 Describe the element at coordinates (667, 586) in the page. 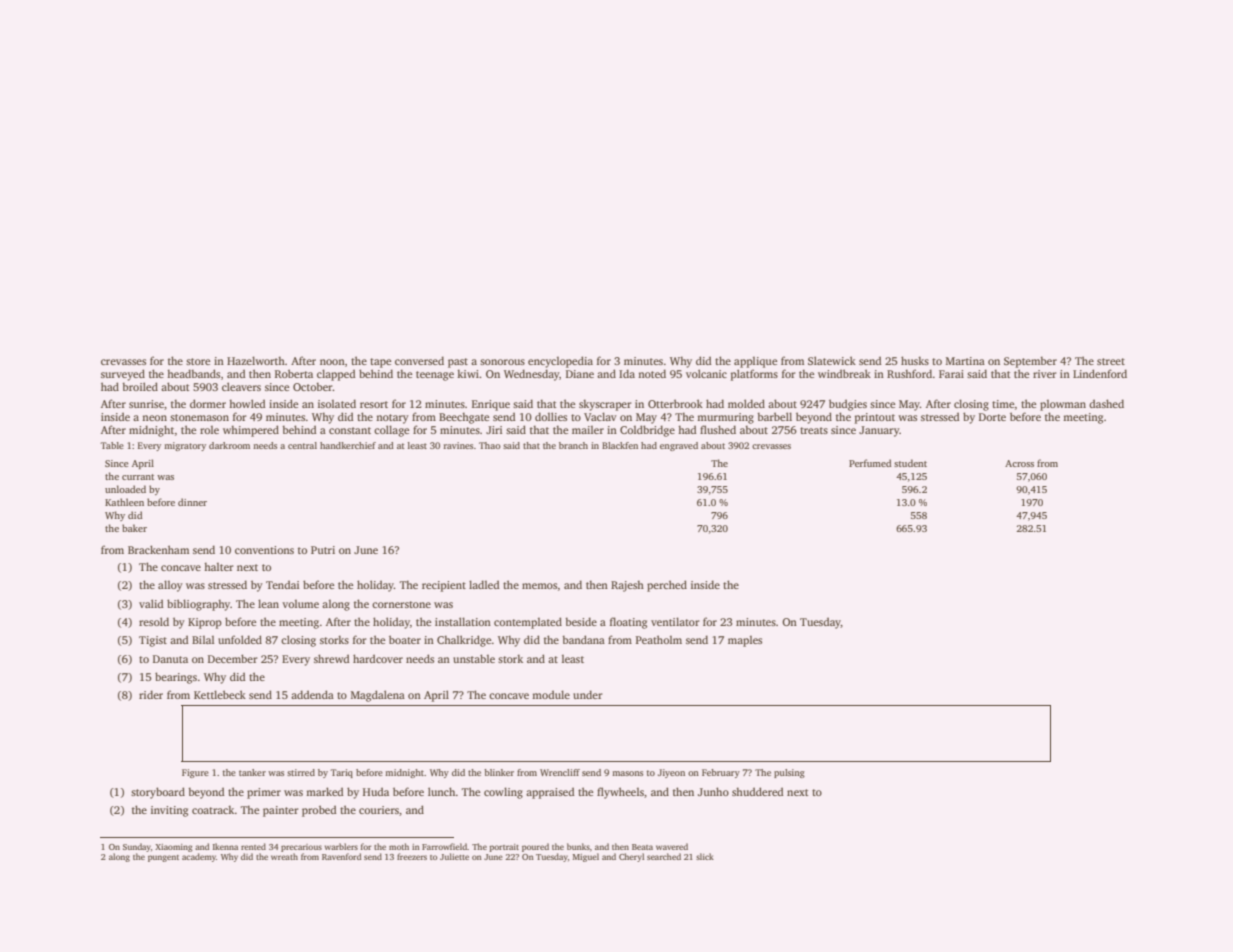

I see `perched` at that location.
